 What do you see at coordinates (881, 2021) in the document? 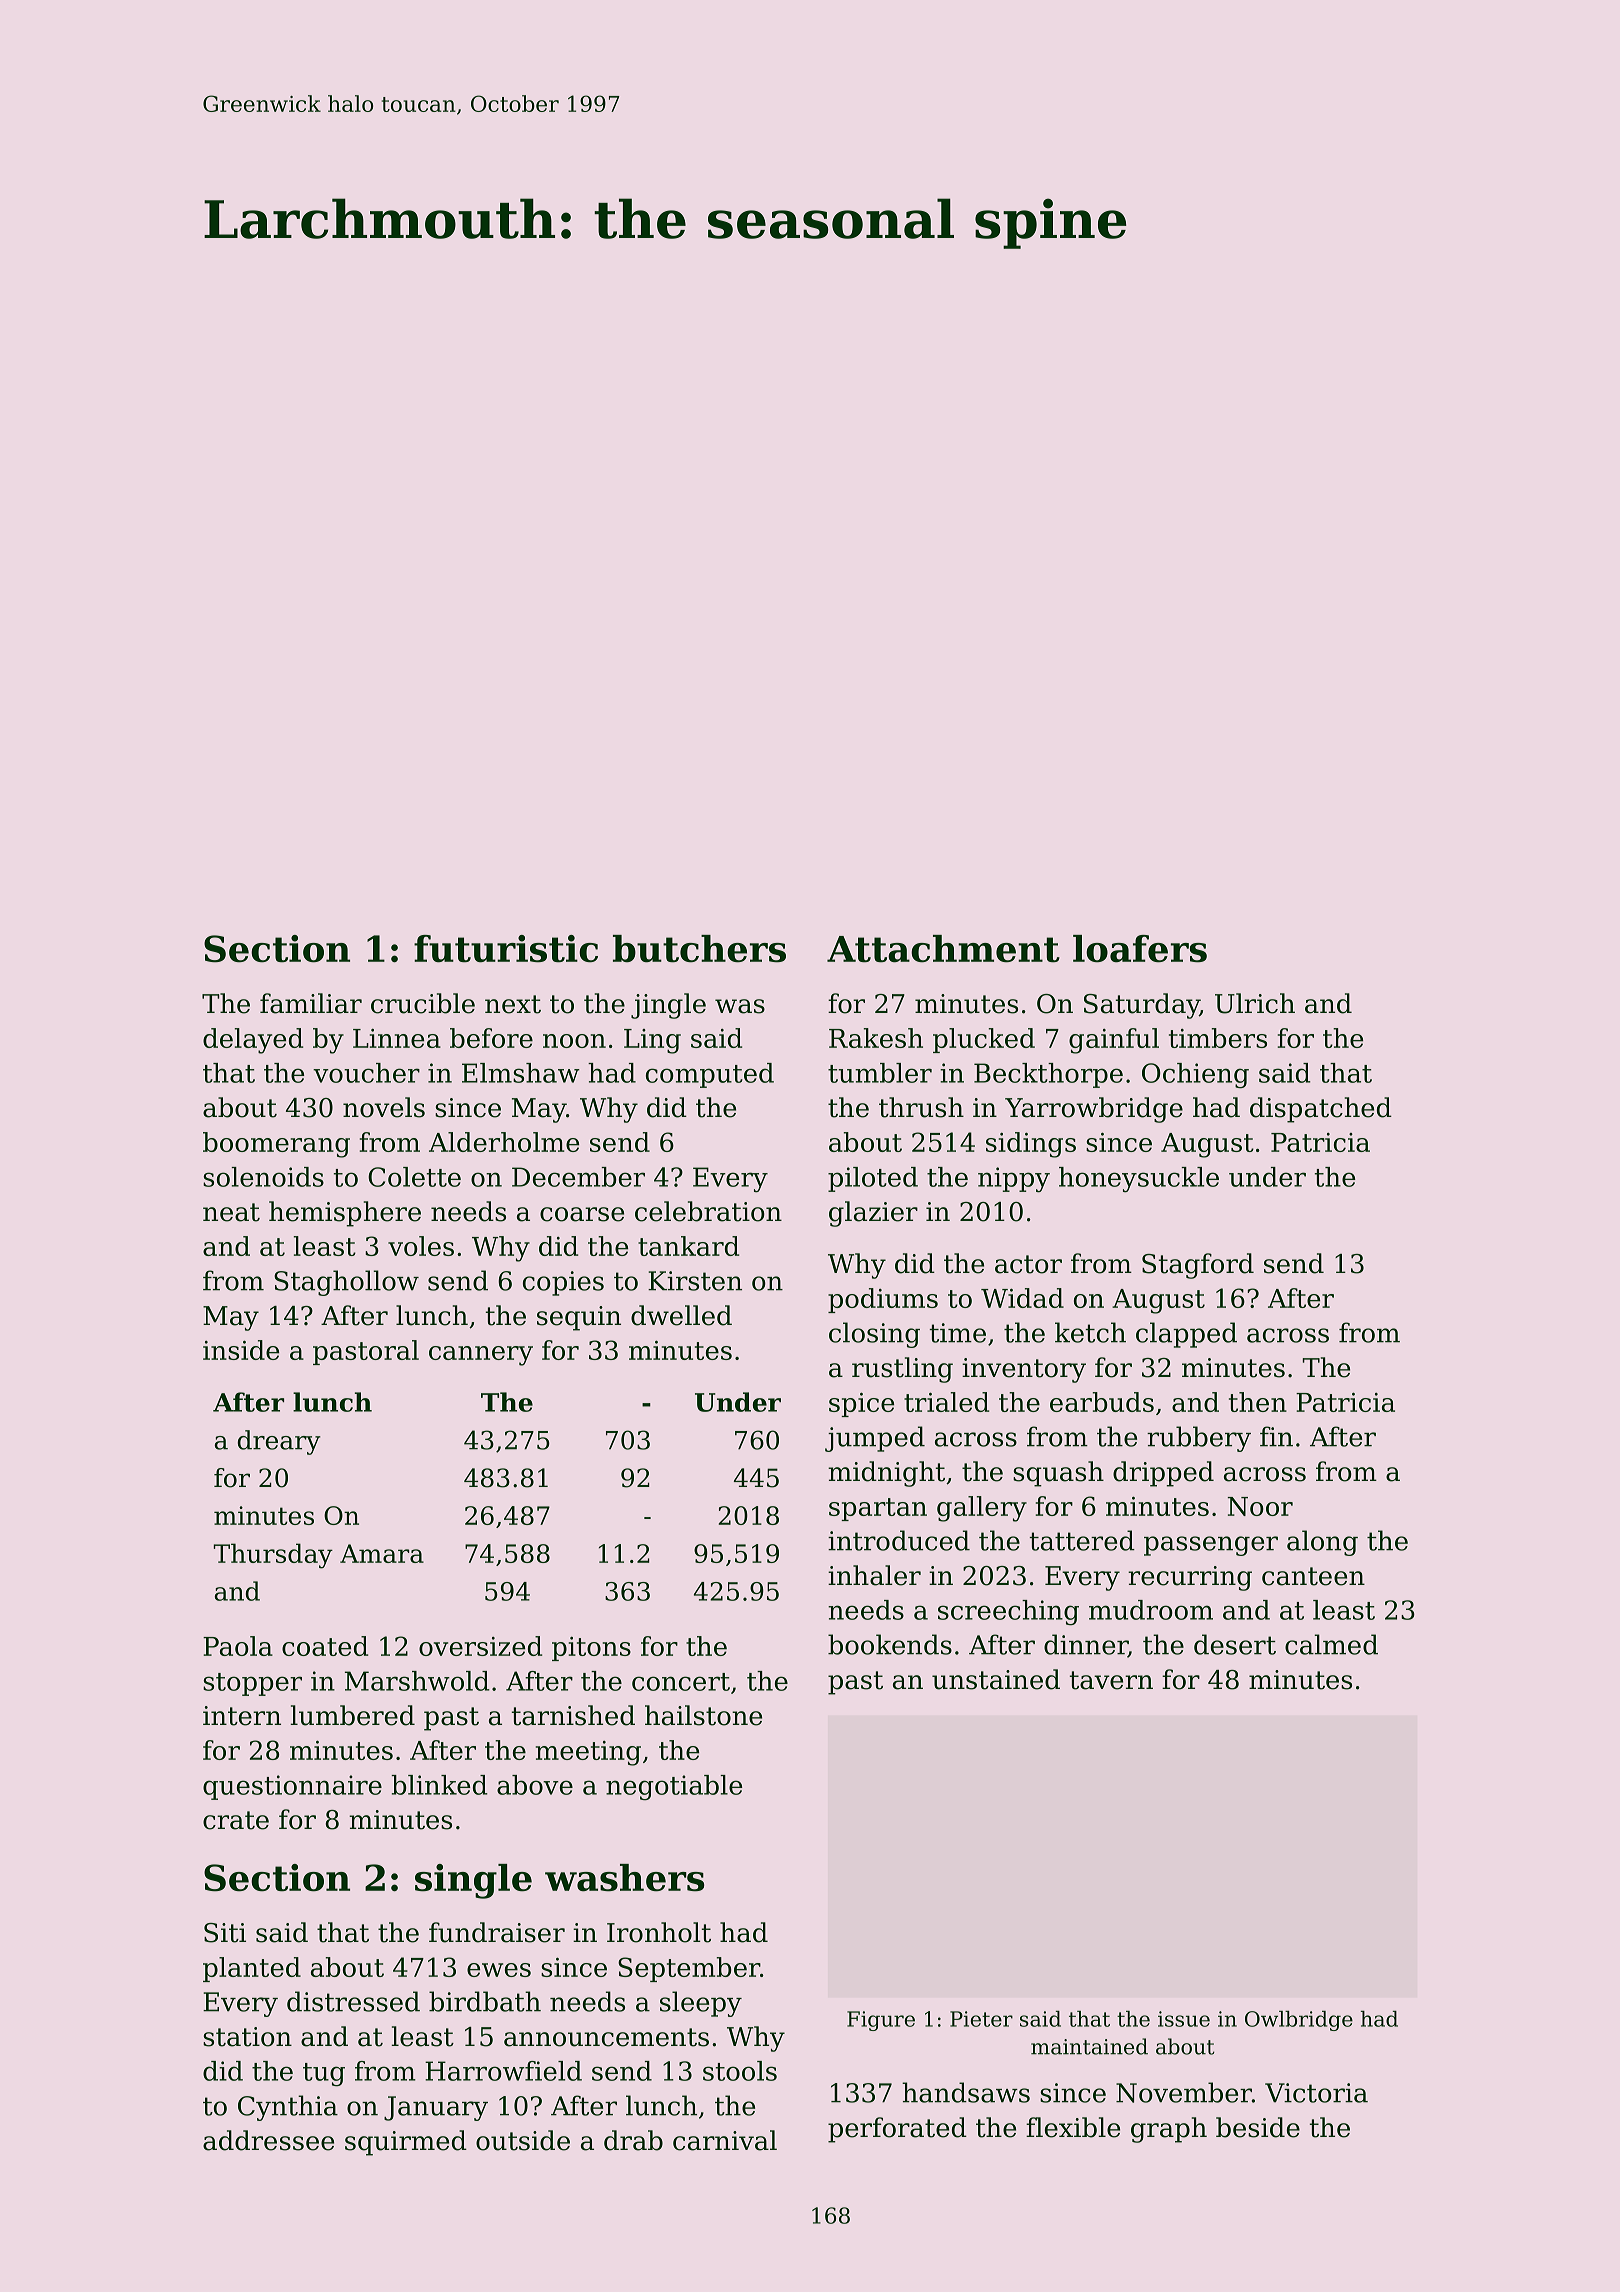
I see `Figure` at bounding box center [881, 2021].
